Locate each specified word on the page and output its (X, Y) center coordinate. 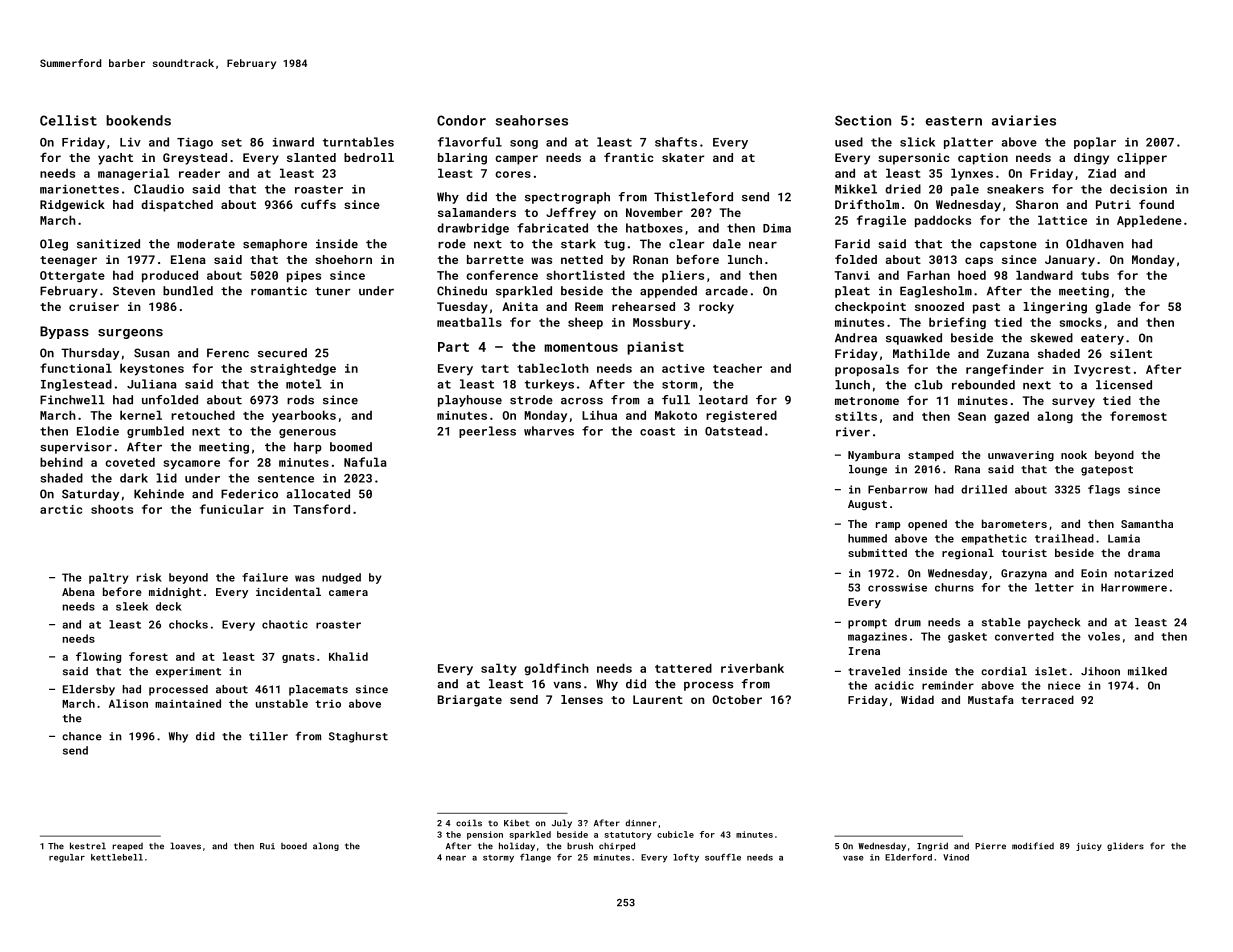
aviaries (1024, 120)
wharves (549, 431)
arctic (61, 509)
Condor (461, 120)
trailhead (1064, 538)
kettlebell (117, 857)
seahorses (531, 120)
